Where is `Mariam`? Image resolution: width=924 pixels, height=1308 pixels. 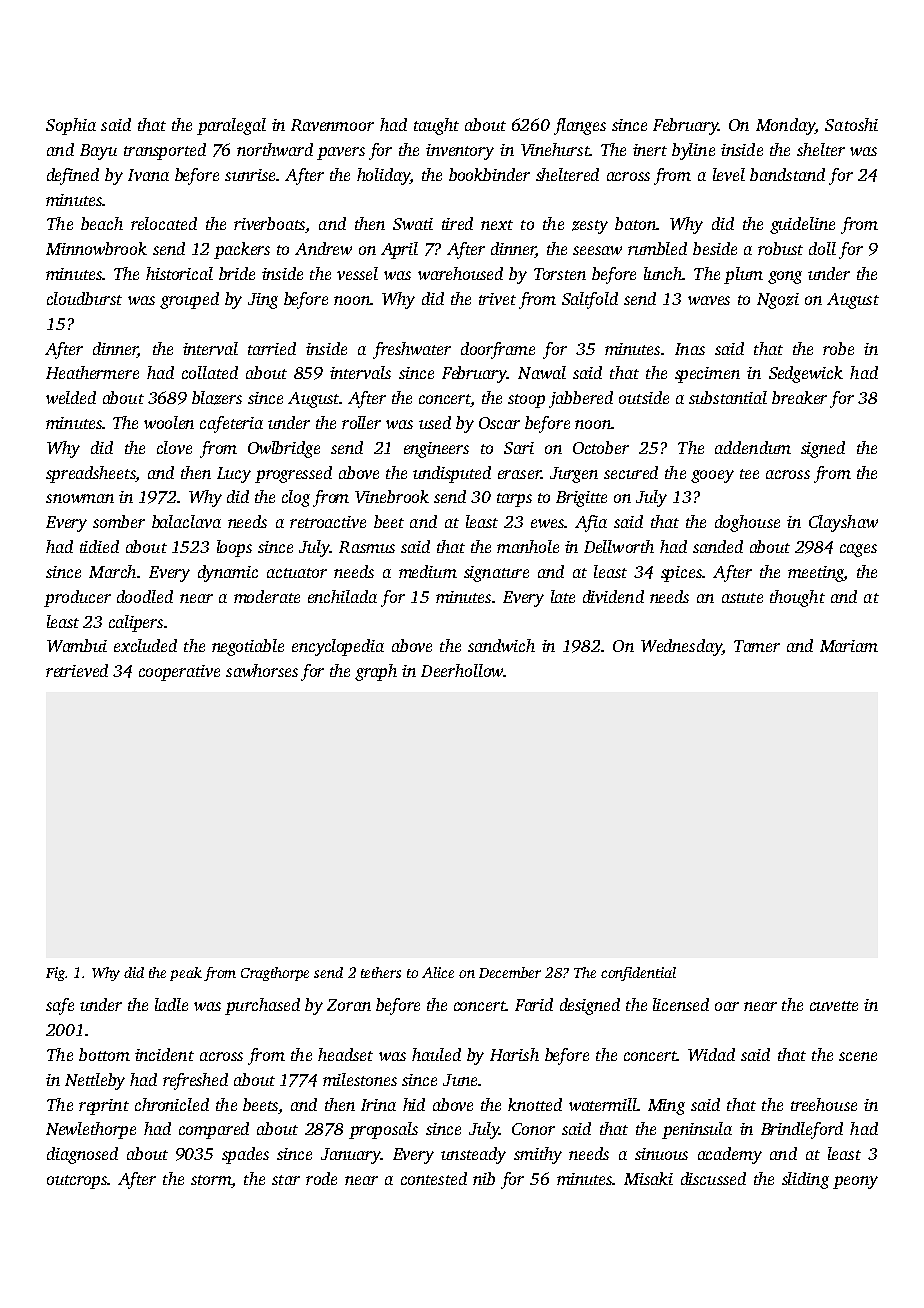 Mariam is located at coordinates (849, 646).
